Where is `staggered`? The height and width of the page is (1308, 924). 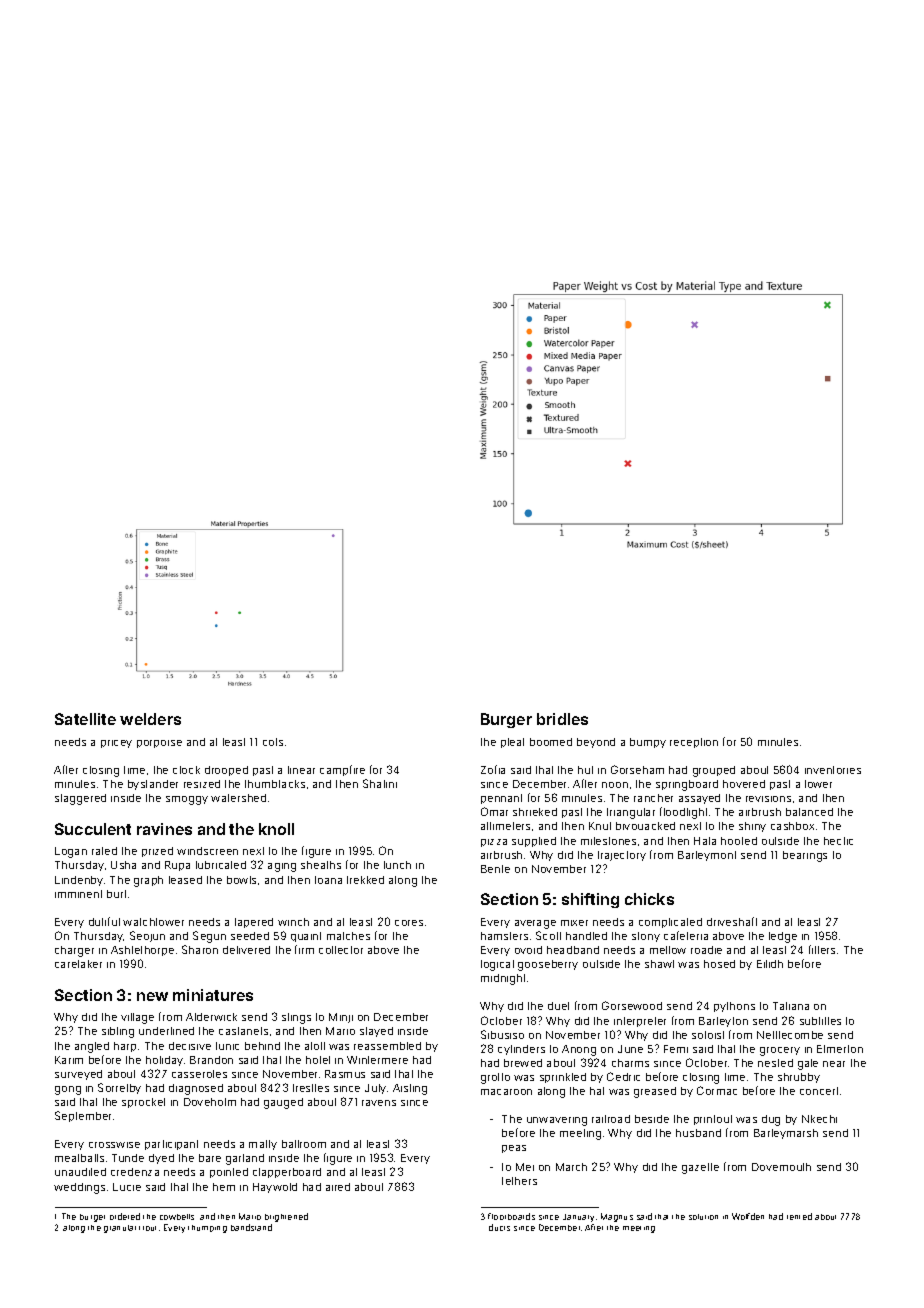 staggered is located at coordinates (80, 799).
